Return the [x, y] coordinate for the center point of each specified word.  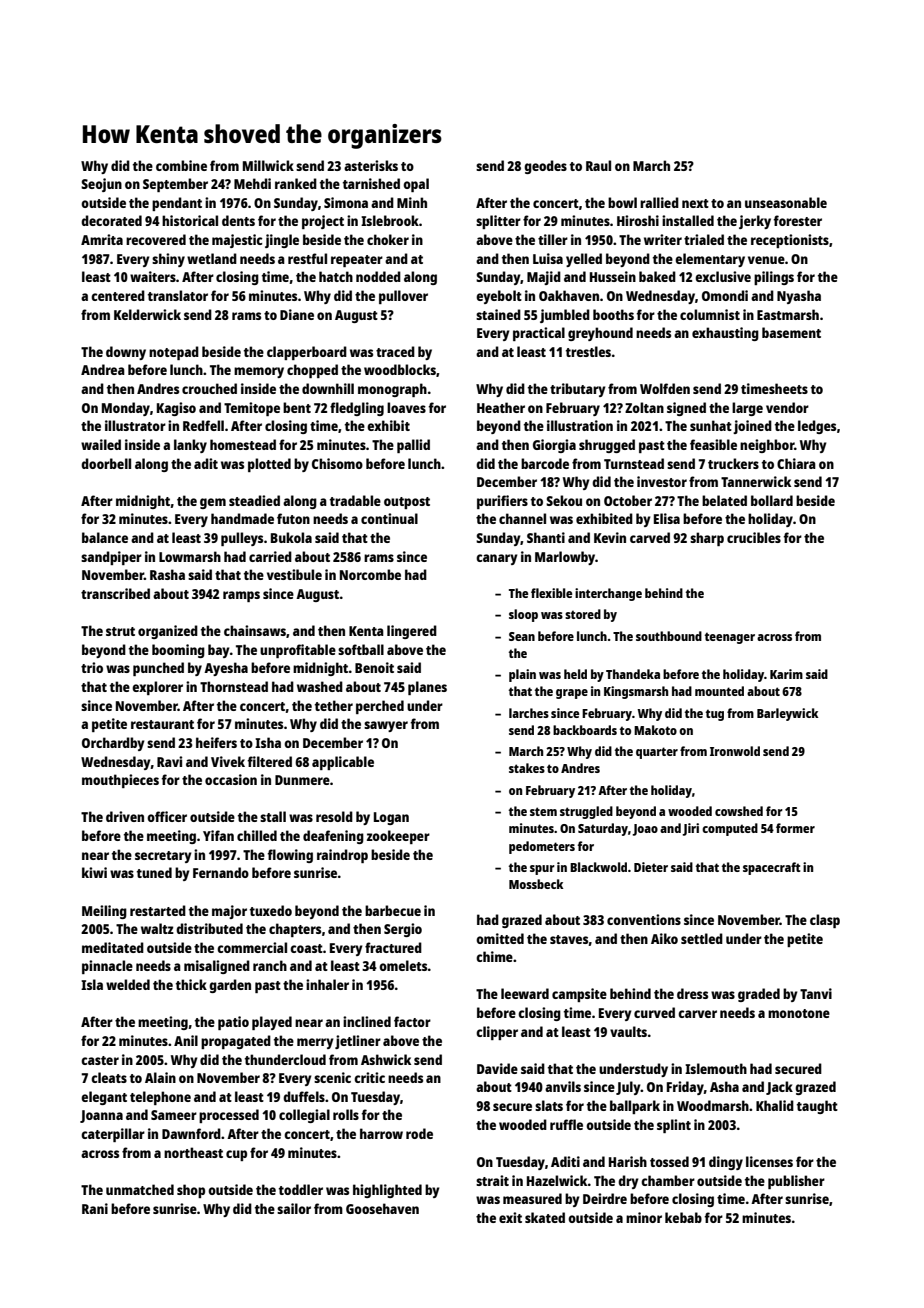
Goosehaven [382, 1208]
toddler [301, 1189]
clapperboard [307, 353]
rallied [659, 202]
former [795, 828]
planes [427, 688]
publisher [796, 1182]
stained [498, 314]
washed [320, 686]
